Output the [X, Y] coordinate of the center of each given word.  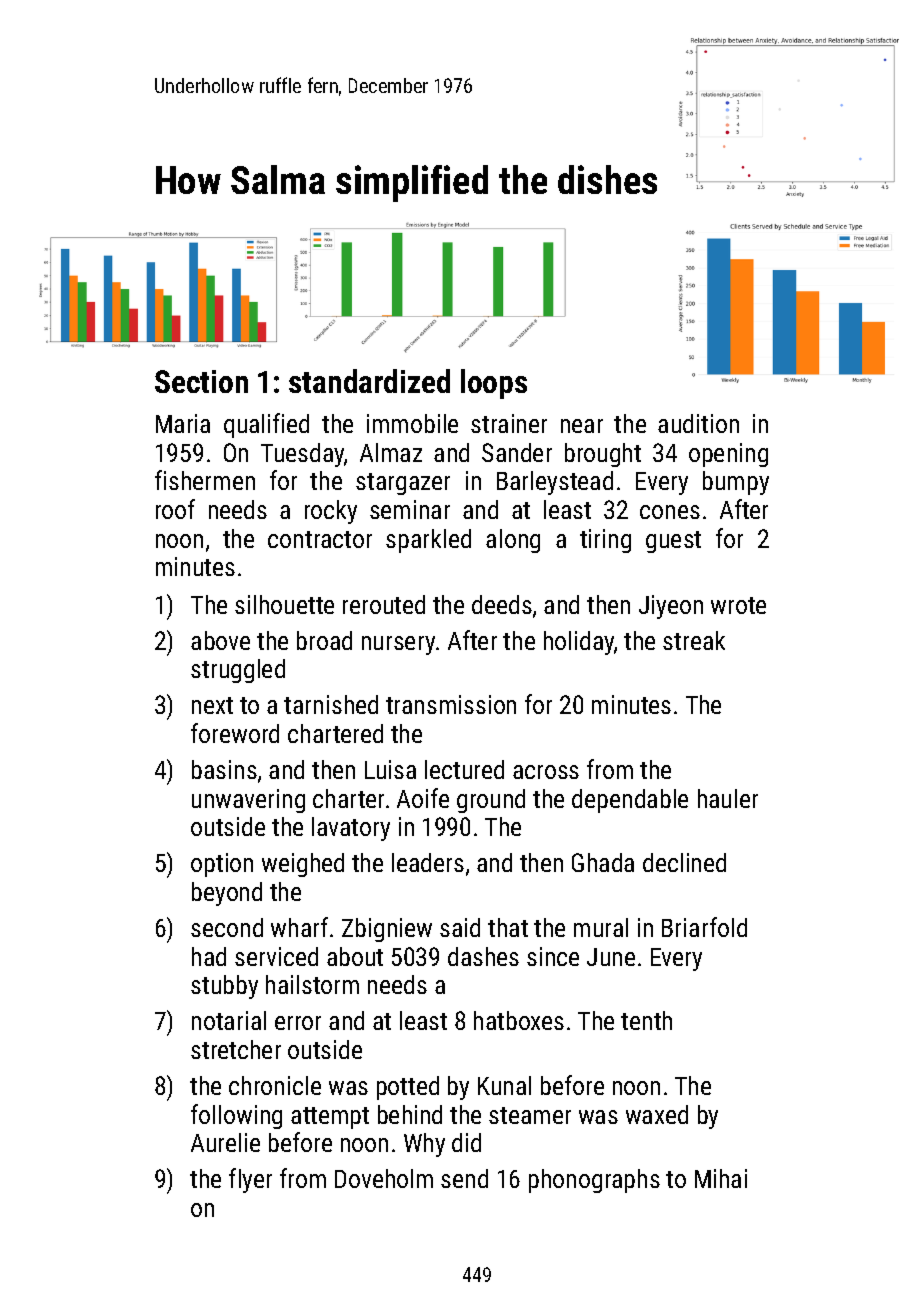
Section [201, 381]
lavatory [351, 829]
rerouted [384, 604]
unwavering [248, 801]
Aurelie [225, 1142]
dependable [630, 801]
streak [694, 640]
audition [698, 423]
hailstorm [312, 984]
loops [494, 384]
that [508, 927]
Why [424, 1145]
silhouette [284, 604]
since [553, 956]
